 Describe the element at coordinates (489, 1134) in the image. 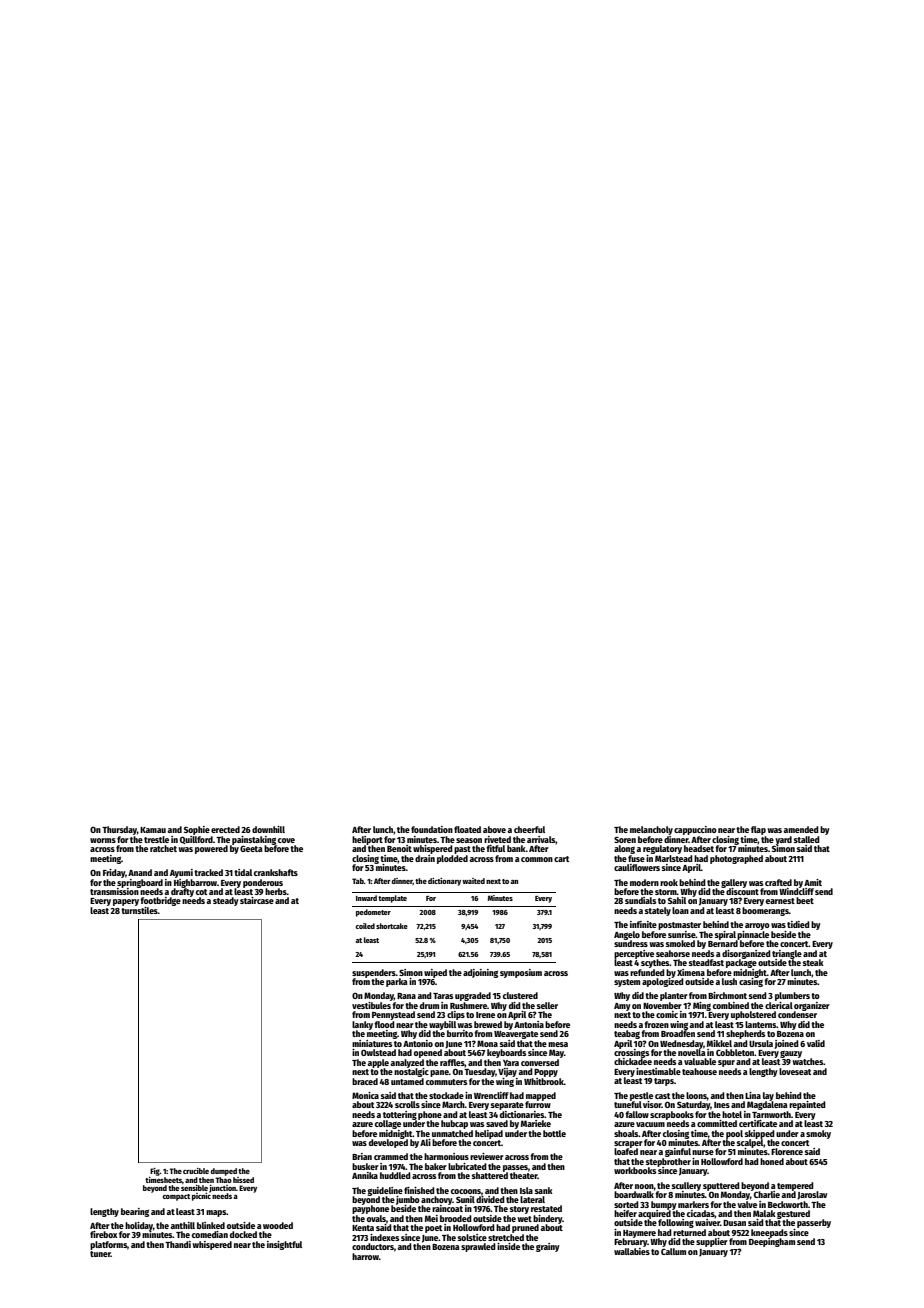

I see `helipad` at that location.
